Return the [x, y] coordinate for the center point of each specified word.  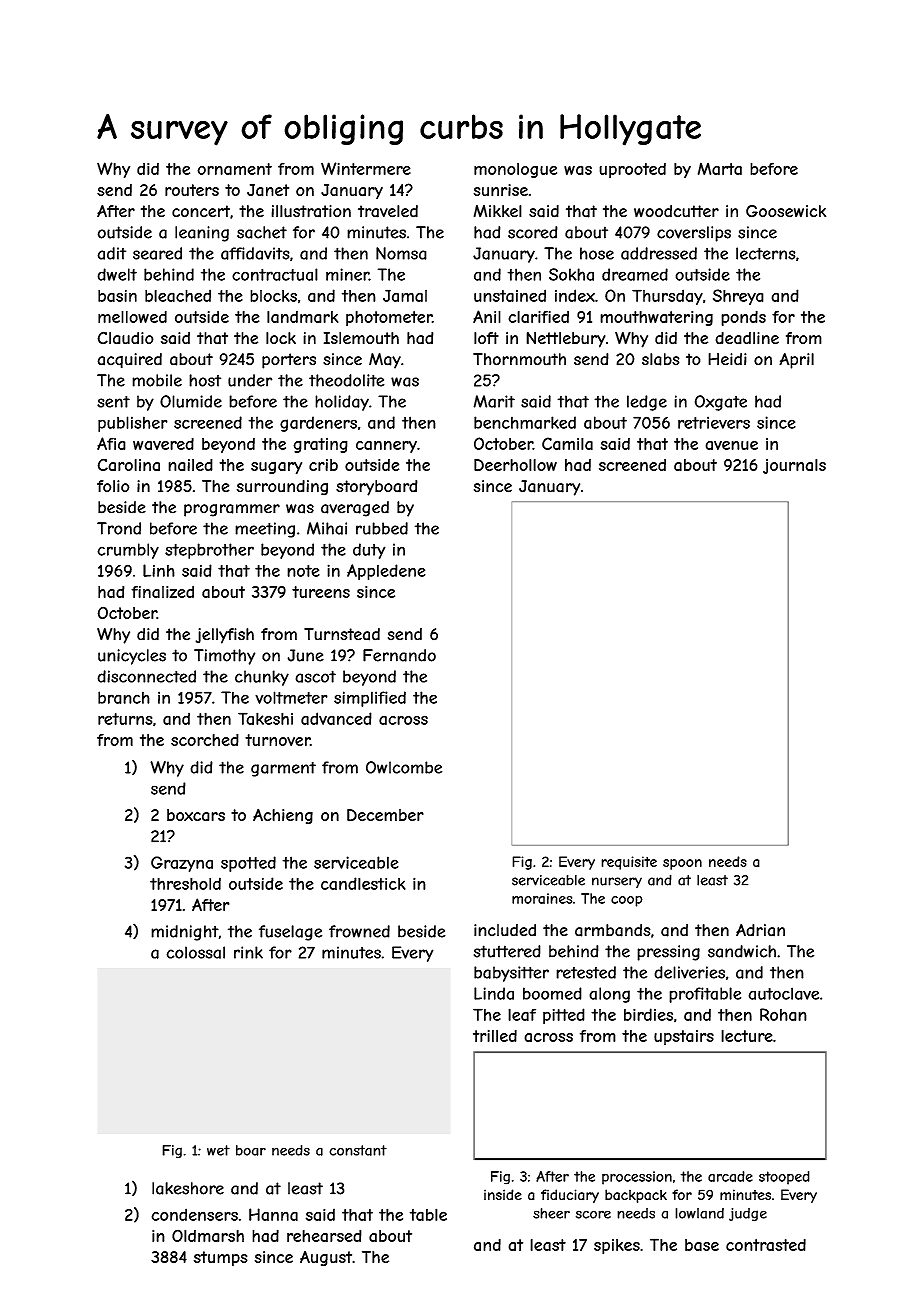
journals [794, 466]
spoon [682, 864]
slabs [661, 359]
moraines [542, 898]
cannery [386, 447]
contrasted [766, 1245]
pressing [668, 953]
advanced [336, 718]
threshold [185, 883]
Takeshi [265, 718]
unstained [510, 295]
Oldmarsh [208, 1235]
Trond [119, 528]
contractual [275, 274]
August [326, 1259]
